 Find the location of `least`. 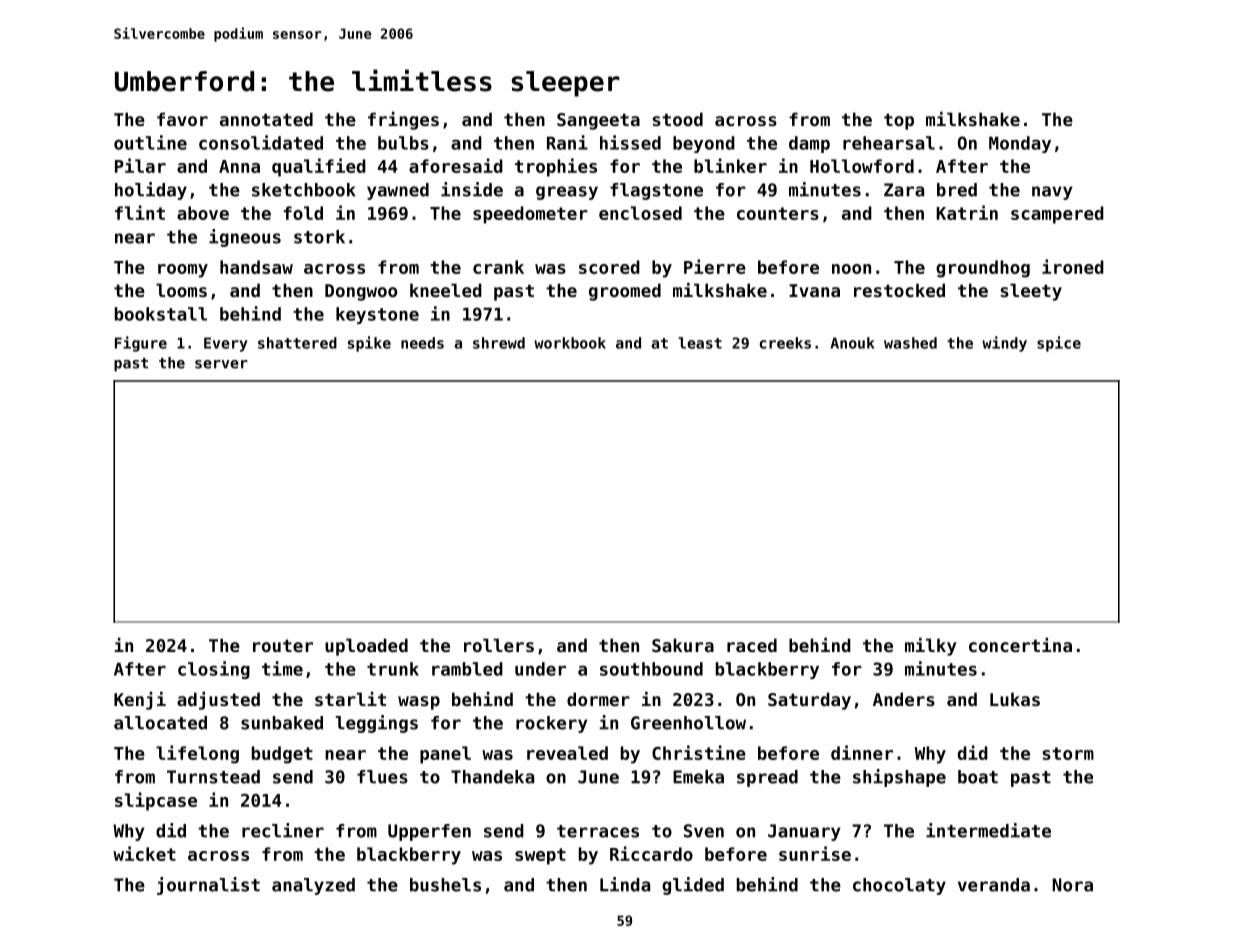

least is located at coordinates (700, 343).
